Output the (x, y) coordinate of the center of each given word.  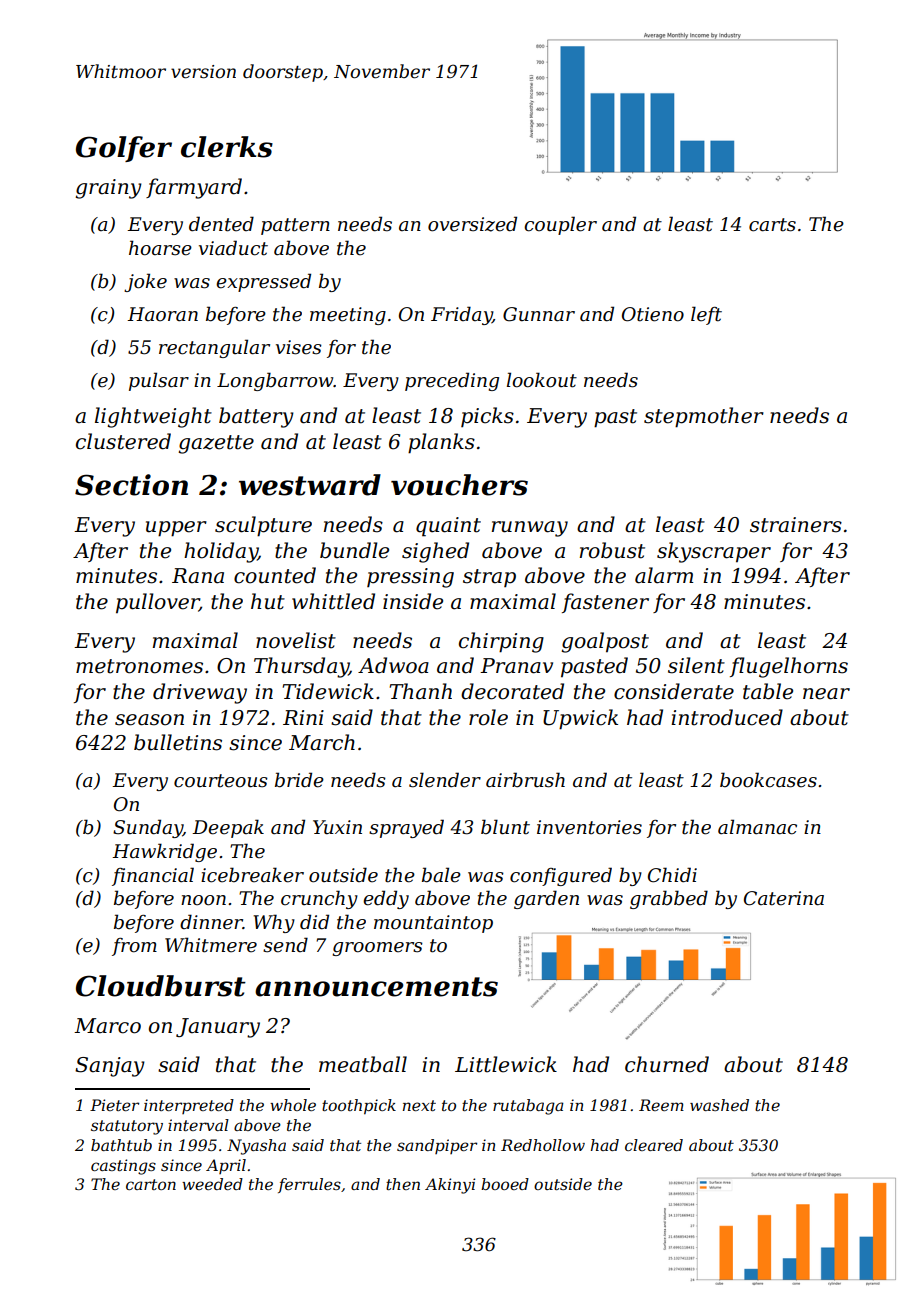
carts (772, 225)
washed (719, 1105)
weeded (212, 1184)
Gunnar (539, 314)
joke (145, 282)
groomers (378, 949)
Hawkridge (164, 852)
